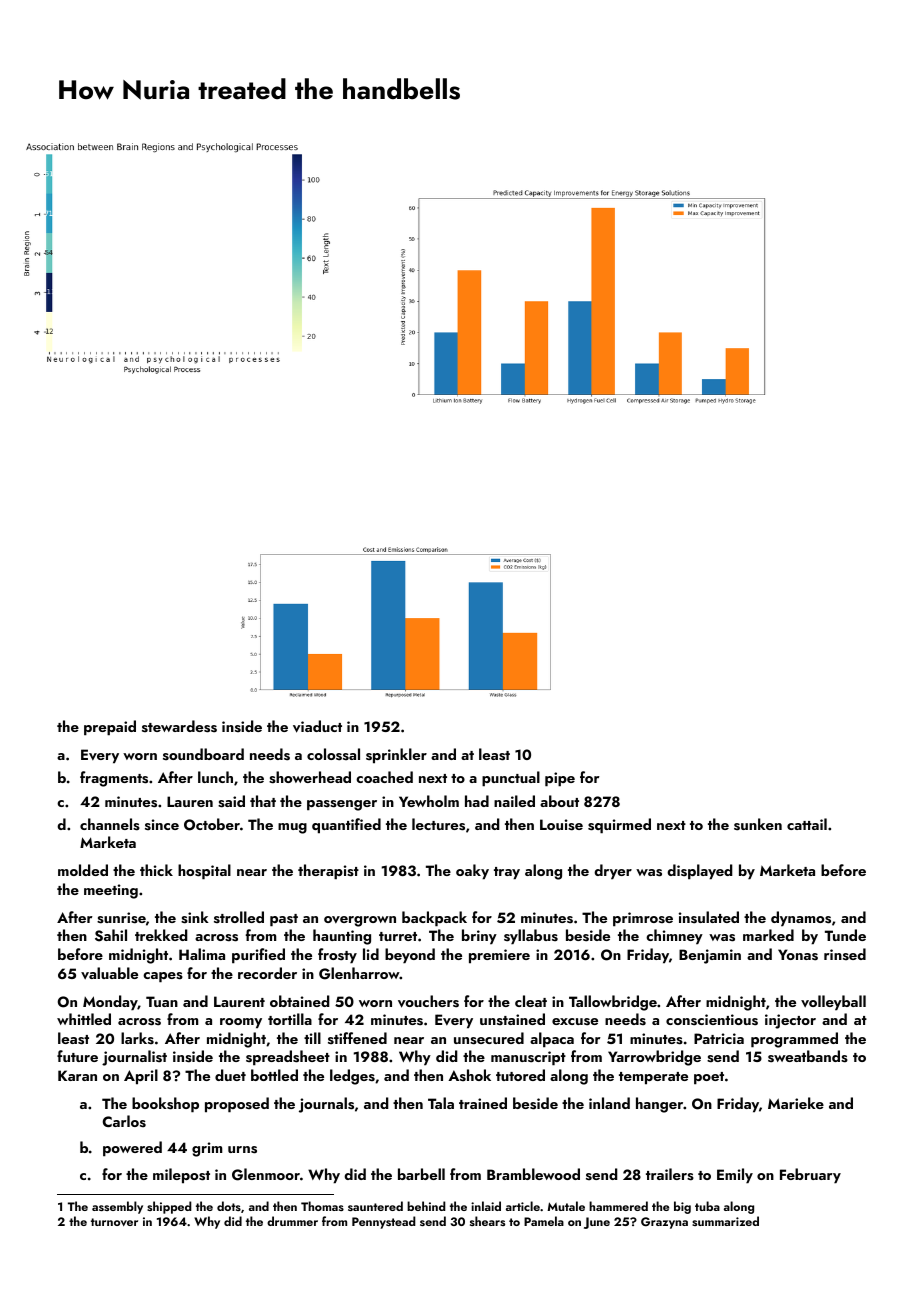  I want to click on sprinkler, so click(396, 756).
